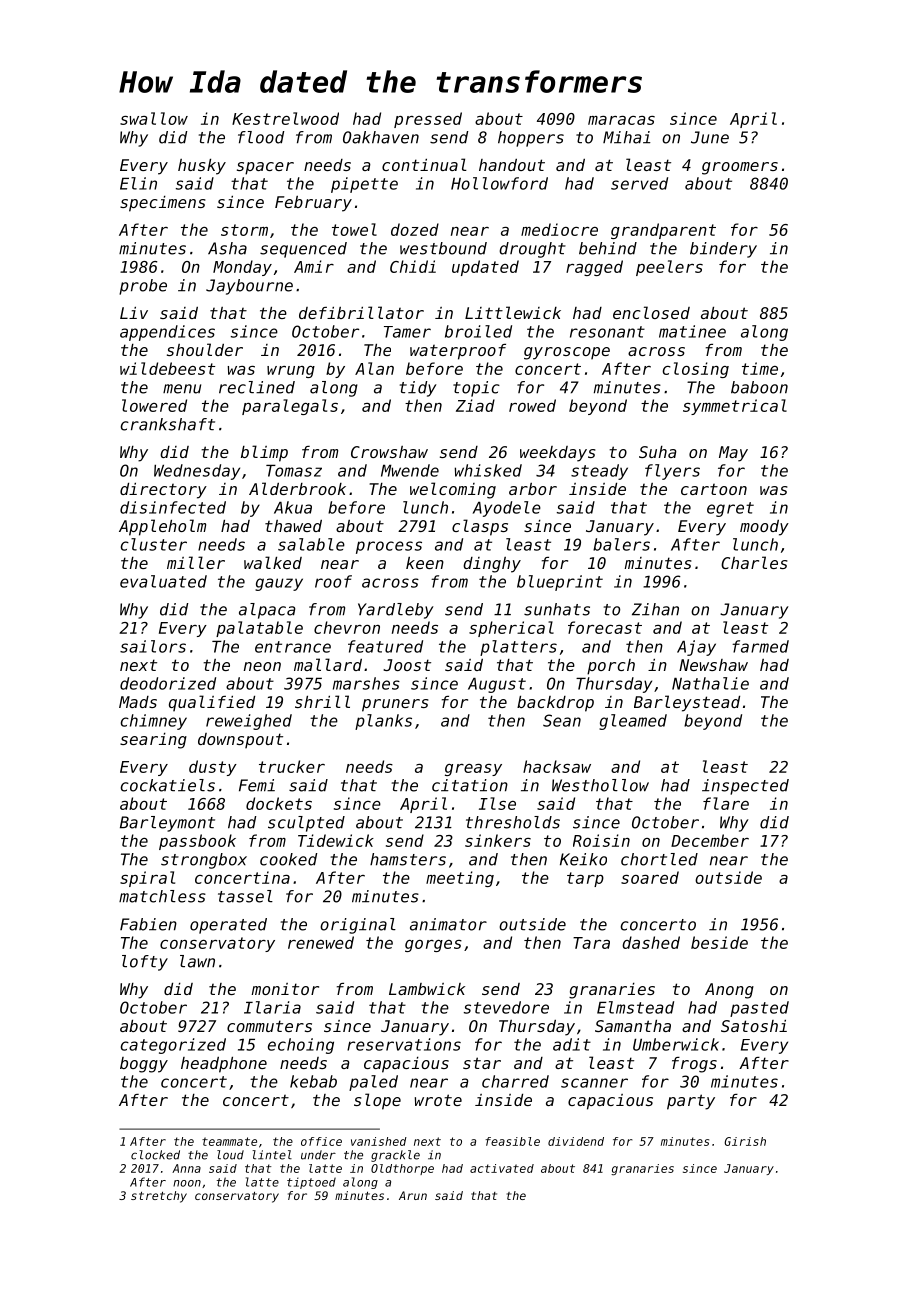 The height and width of the image is (1316, 908). Describe the element at coordinates (488, 470) in the image. I see `whisked` at that location.
